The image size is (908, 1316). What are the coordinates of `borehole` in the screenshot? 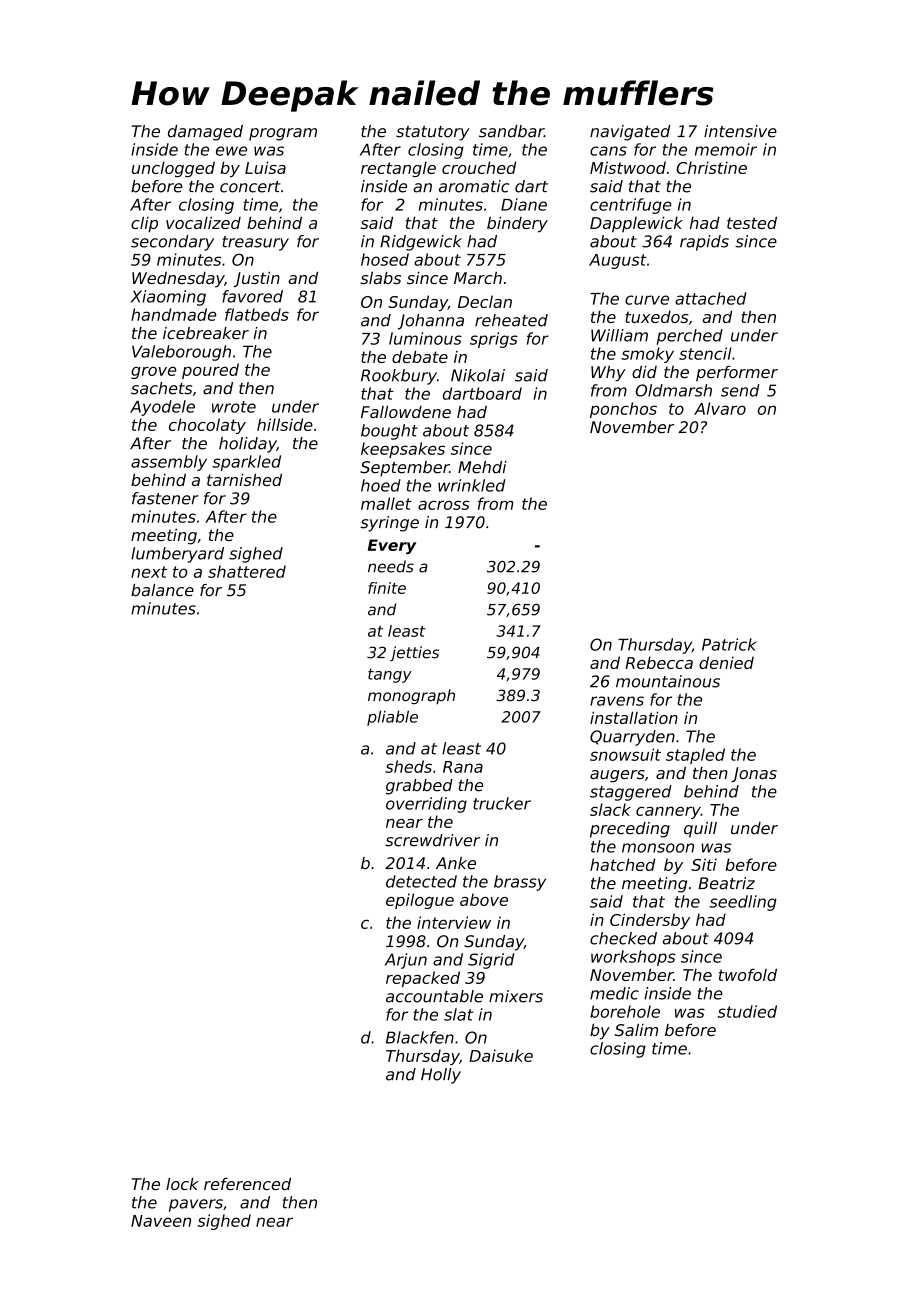 It's located at (625, 1011).
